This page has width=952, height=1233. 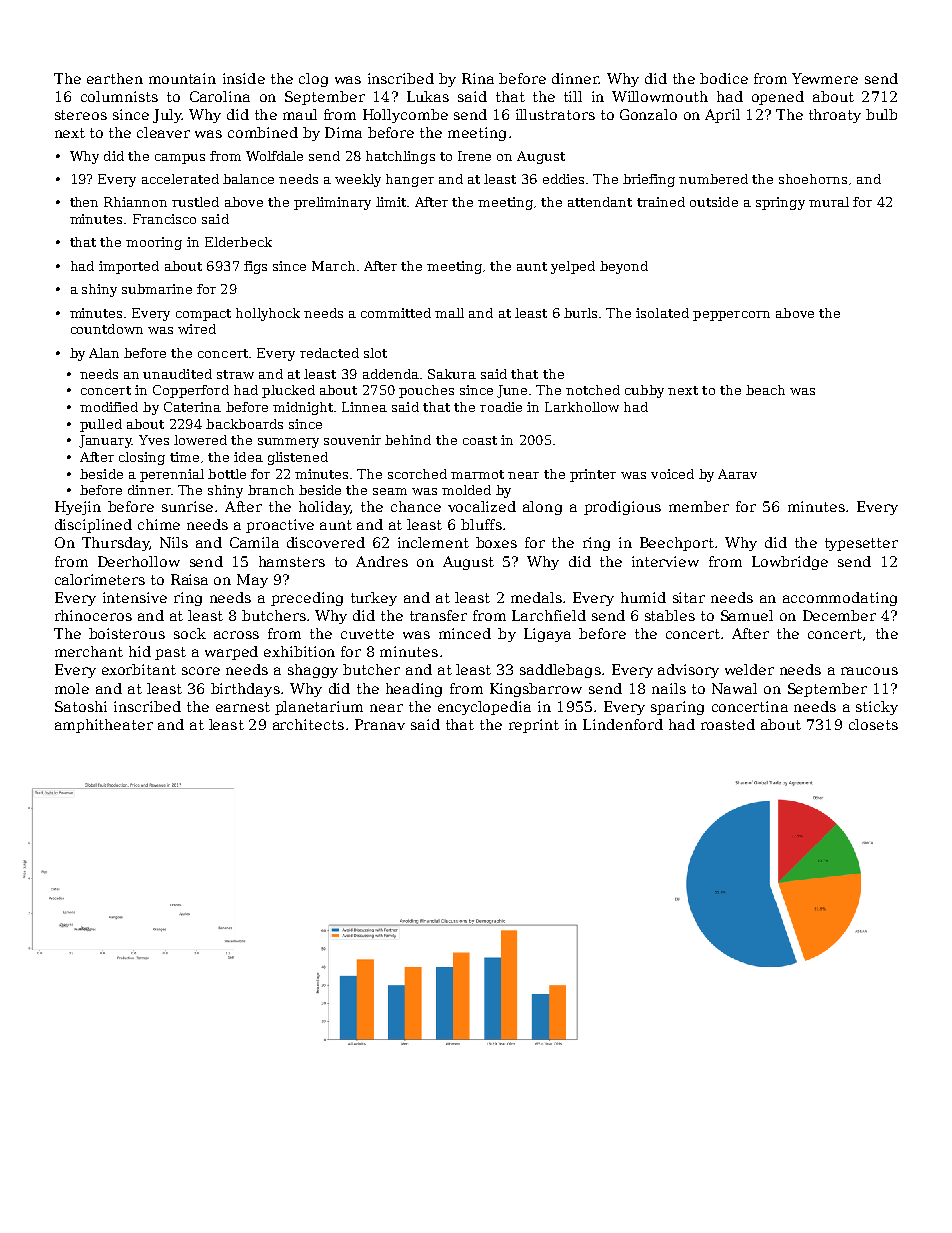 What do you see at coordinates (622, 508) in the page?
I see `prodigious` at bounding box center [622, 508].
